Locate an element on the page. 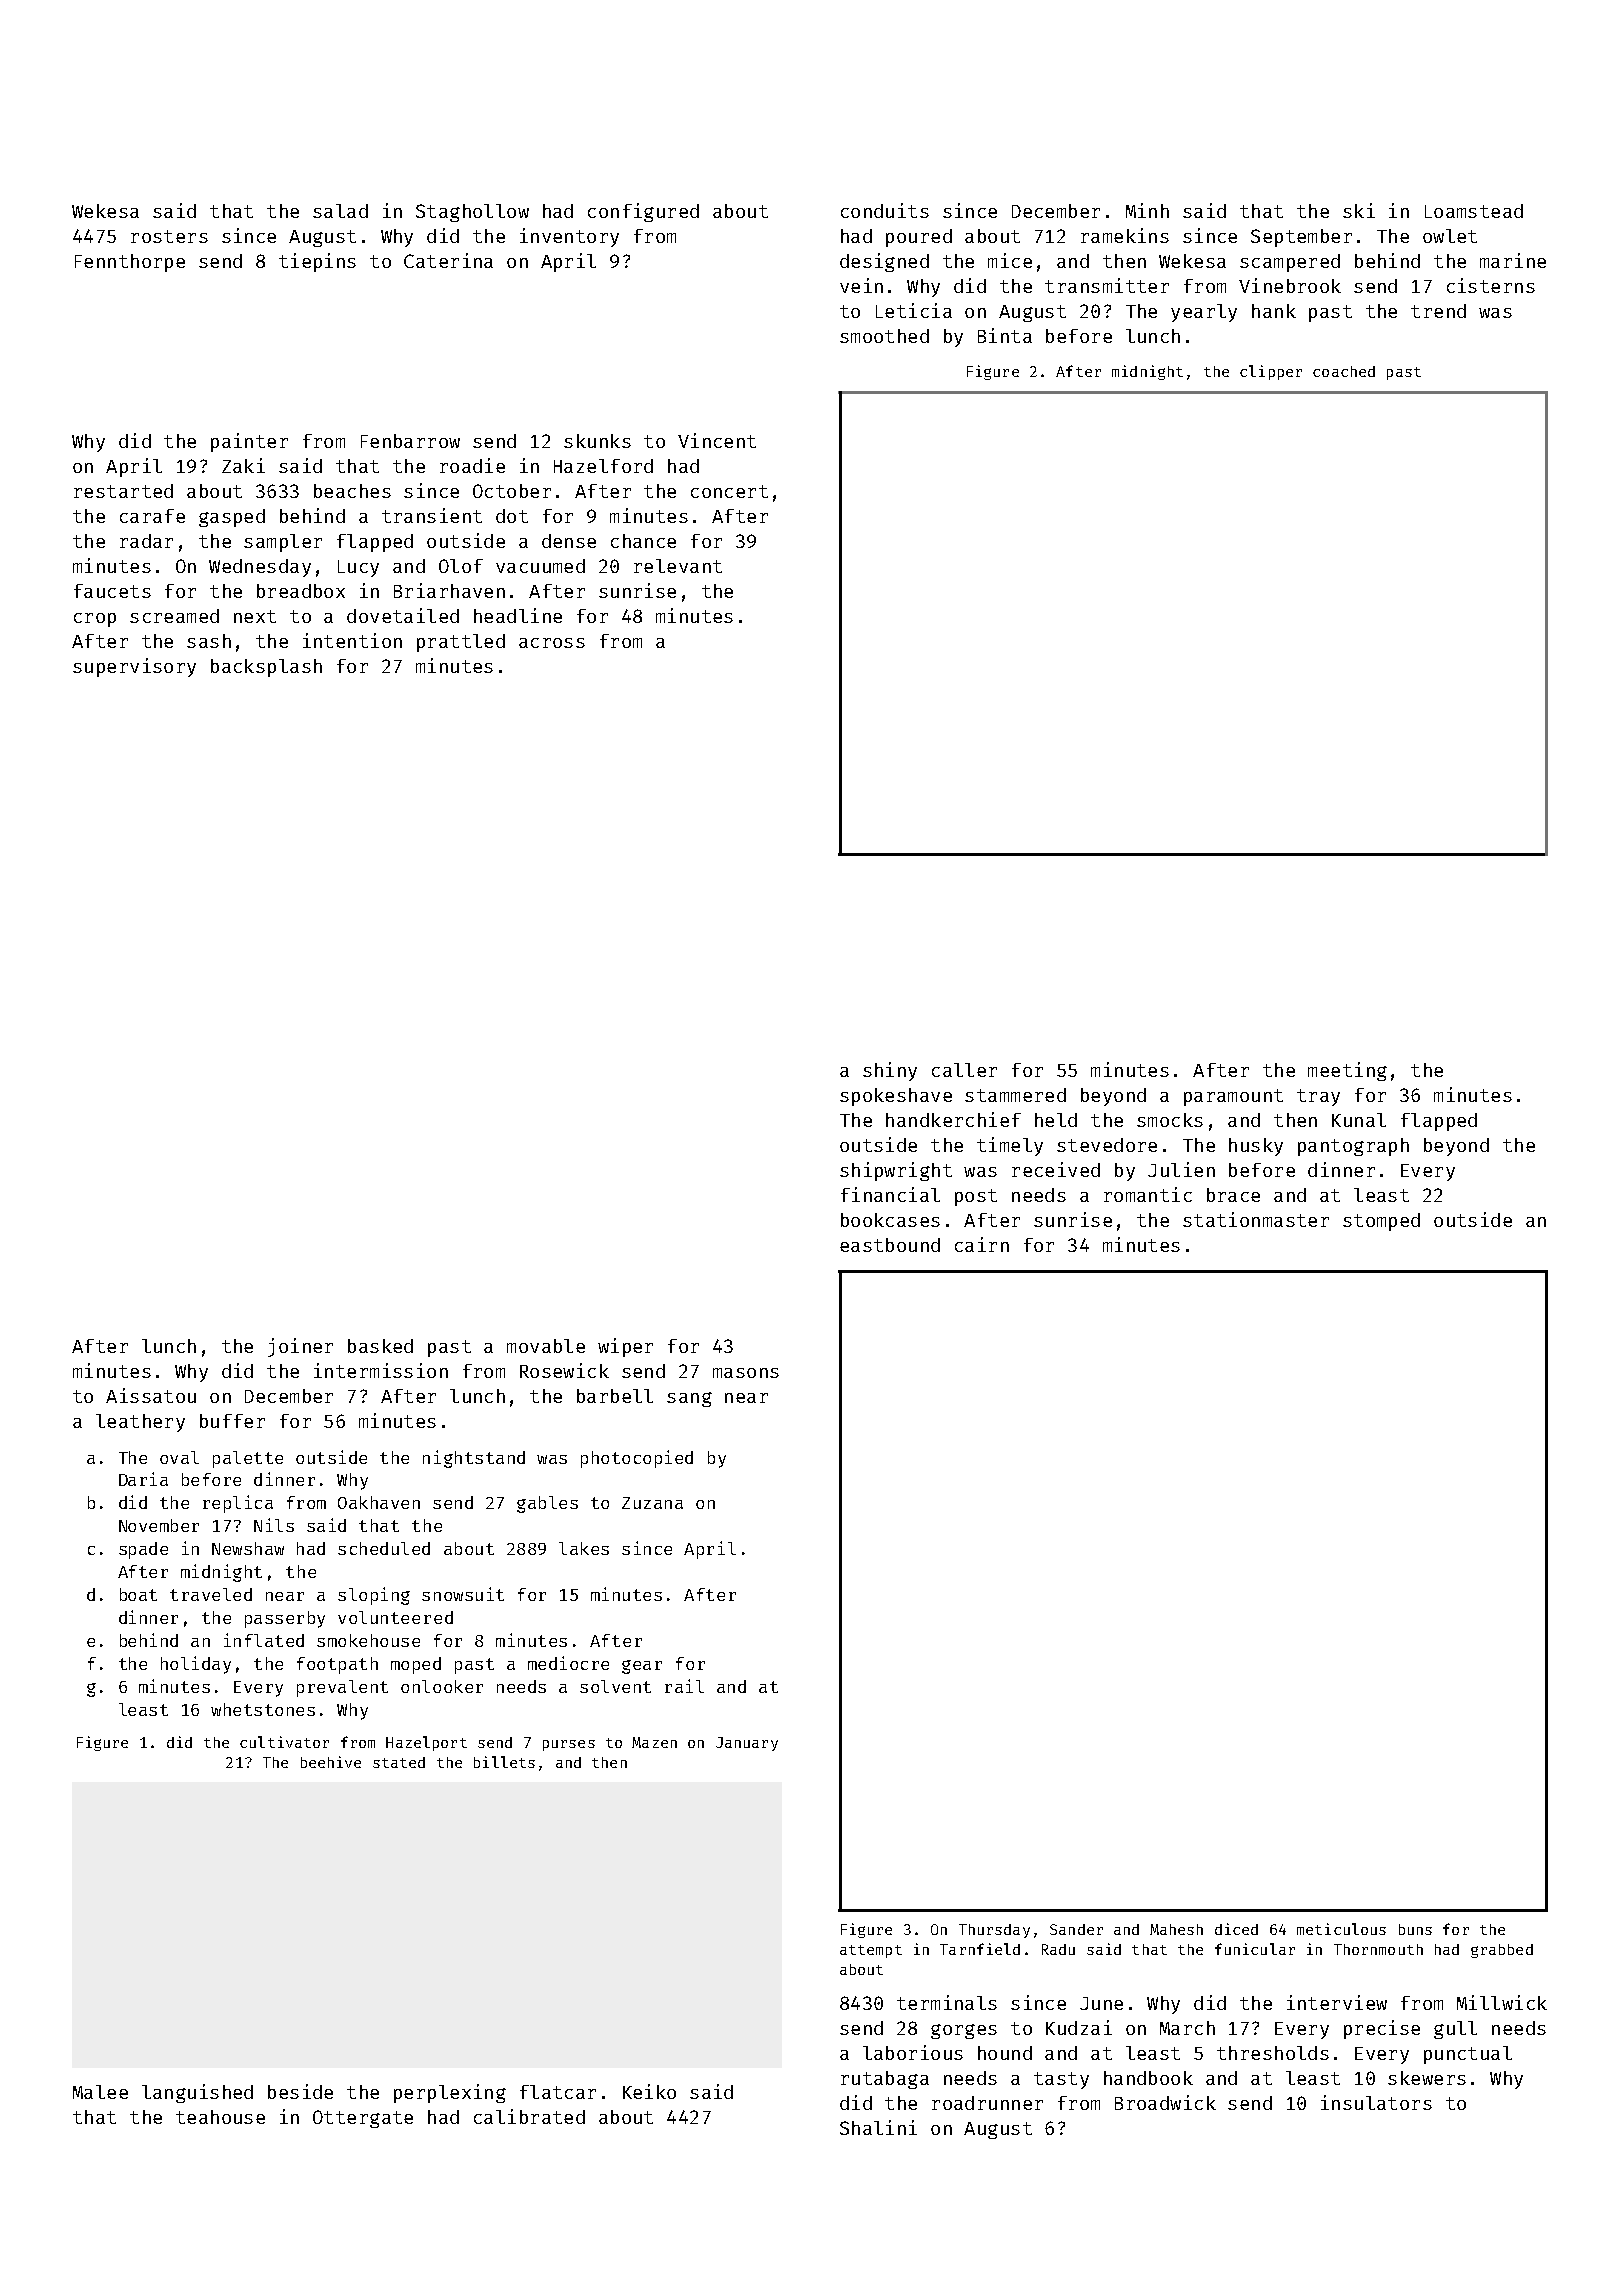 The height and width of the image is (2292, 1620). backsplash is located at coordinates (266, 668).
